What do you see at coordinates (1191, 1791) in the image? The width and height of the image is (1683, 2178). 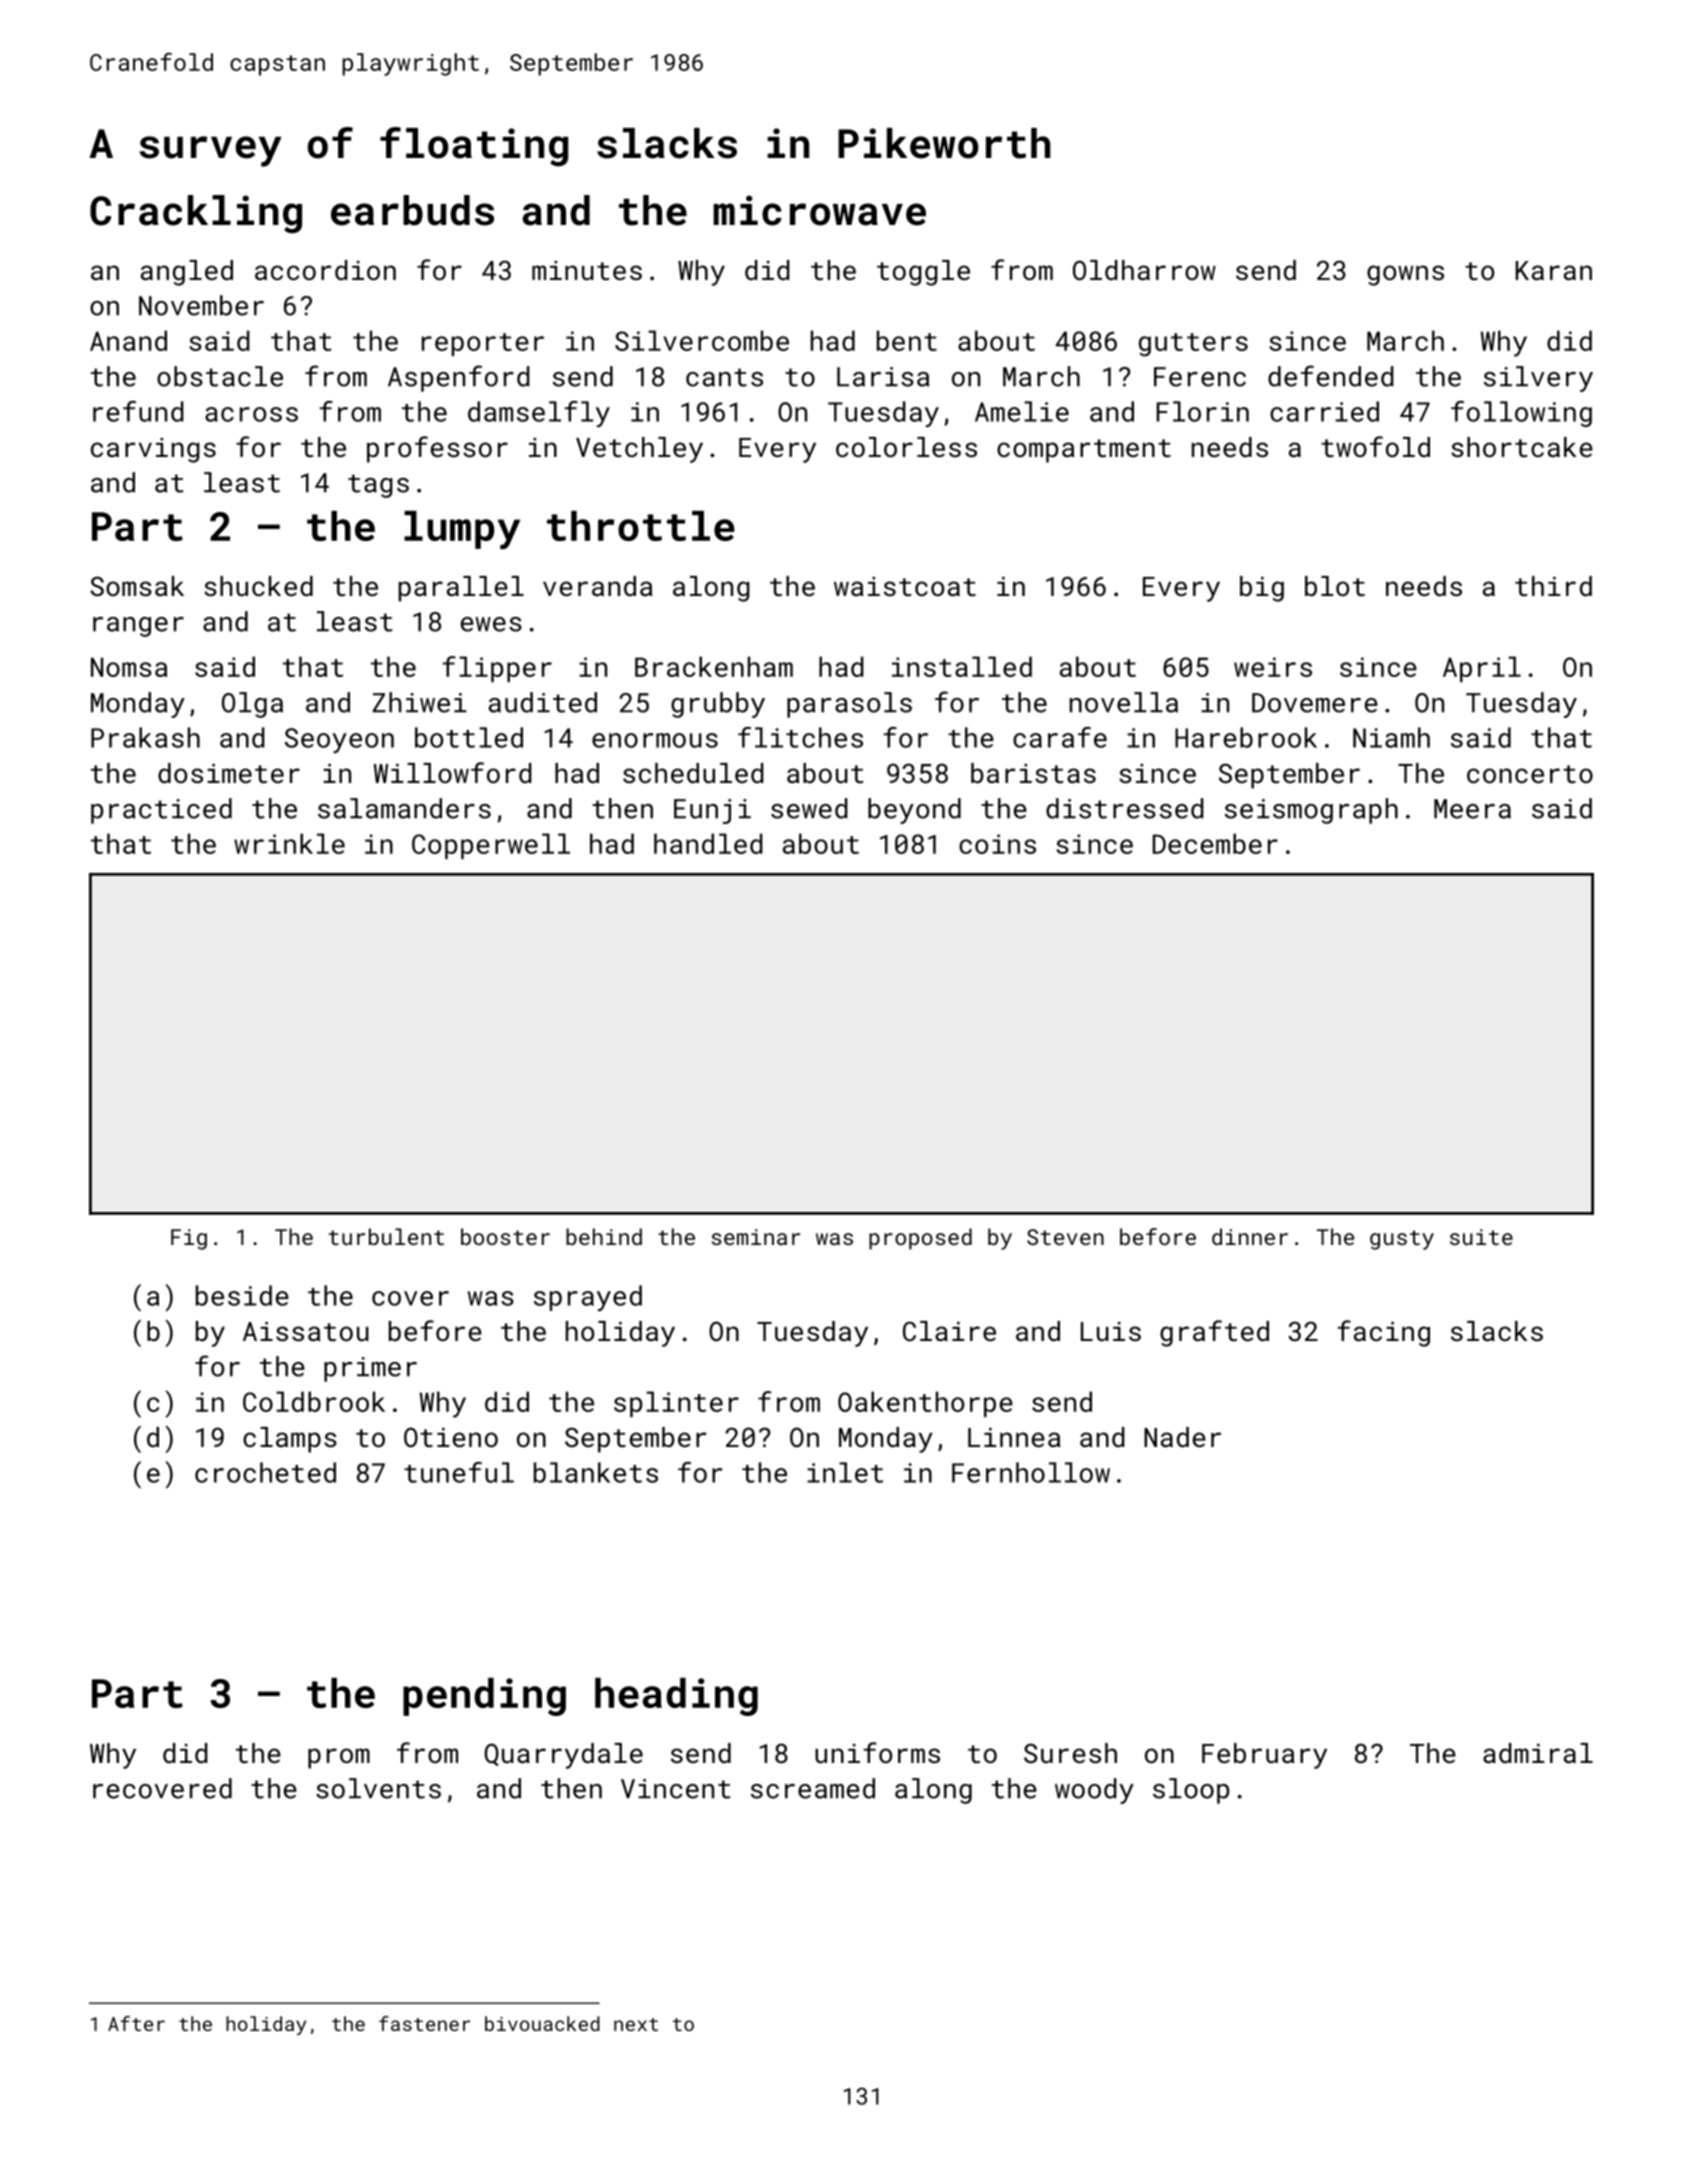 I see `sloop` at bounding box center [1191, 1791].
